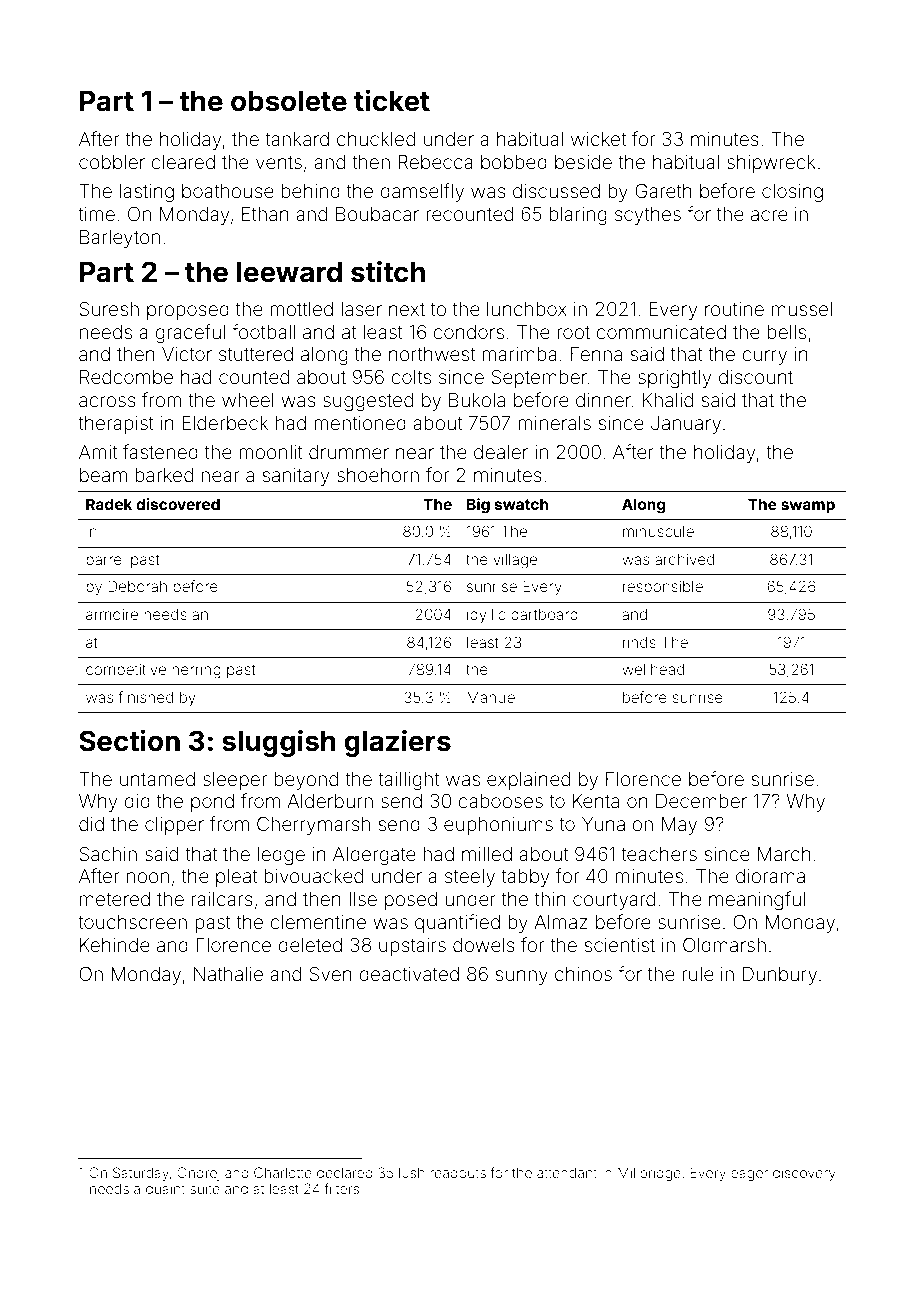  Describe the element at coordinates (486, 616) in the screenshot. I see `idyllic` at that location.
